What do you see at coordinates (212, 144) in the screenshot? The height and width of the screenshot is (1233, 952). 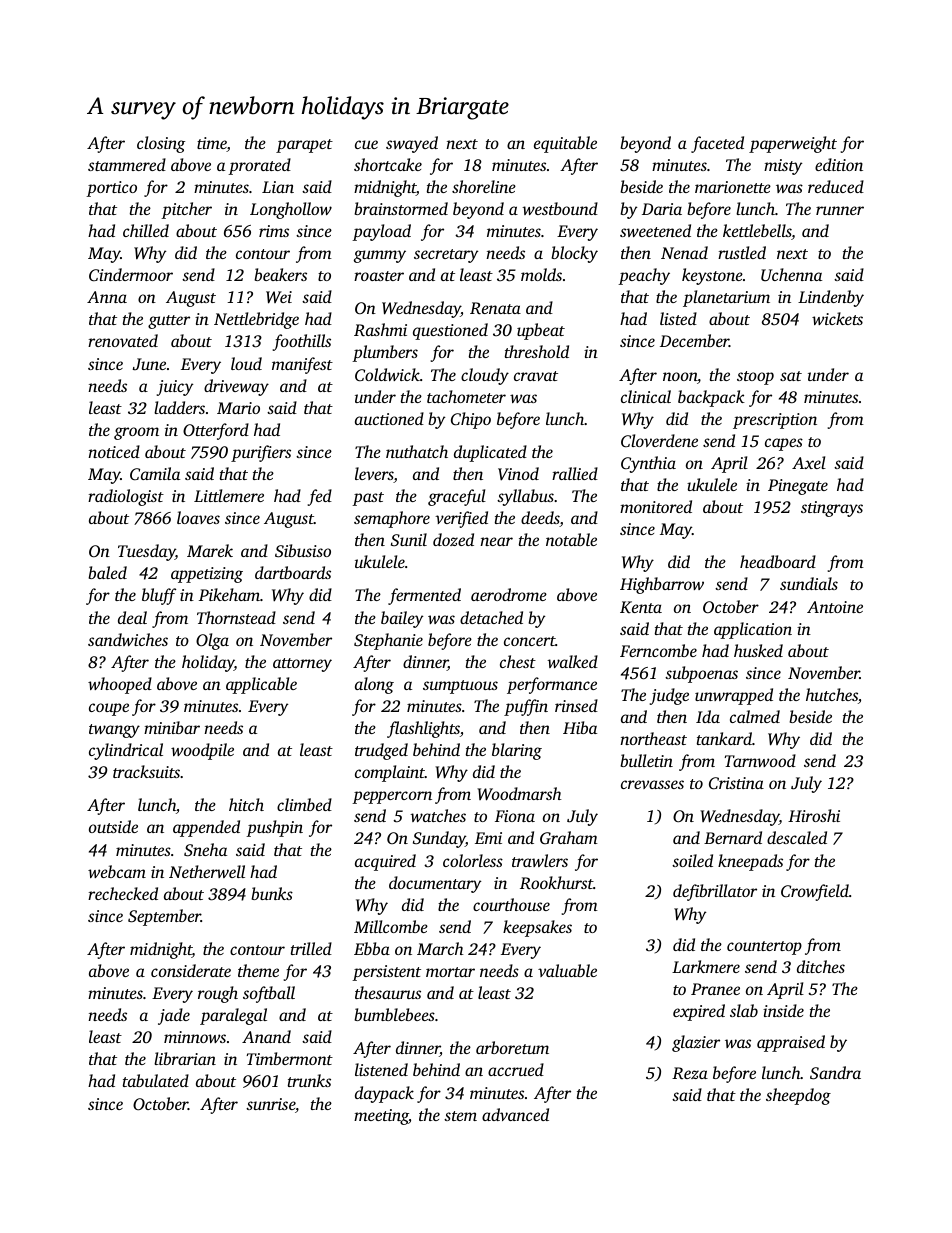 I see `time` at bounding box center [212, 144].
